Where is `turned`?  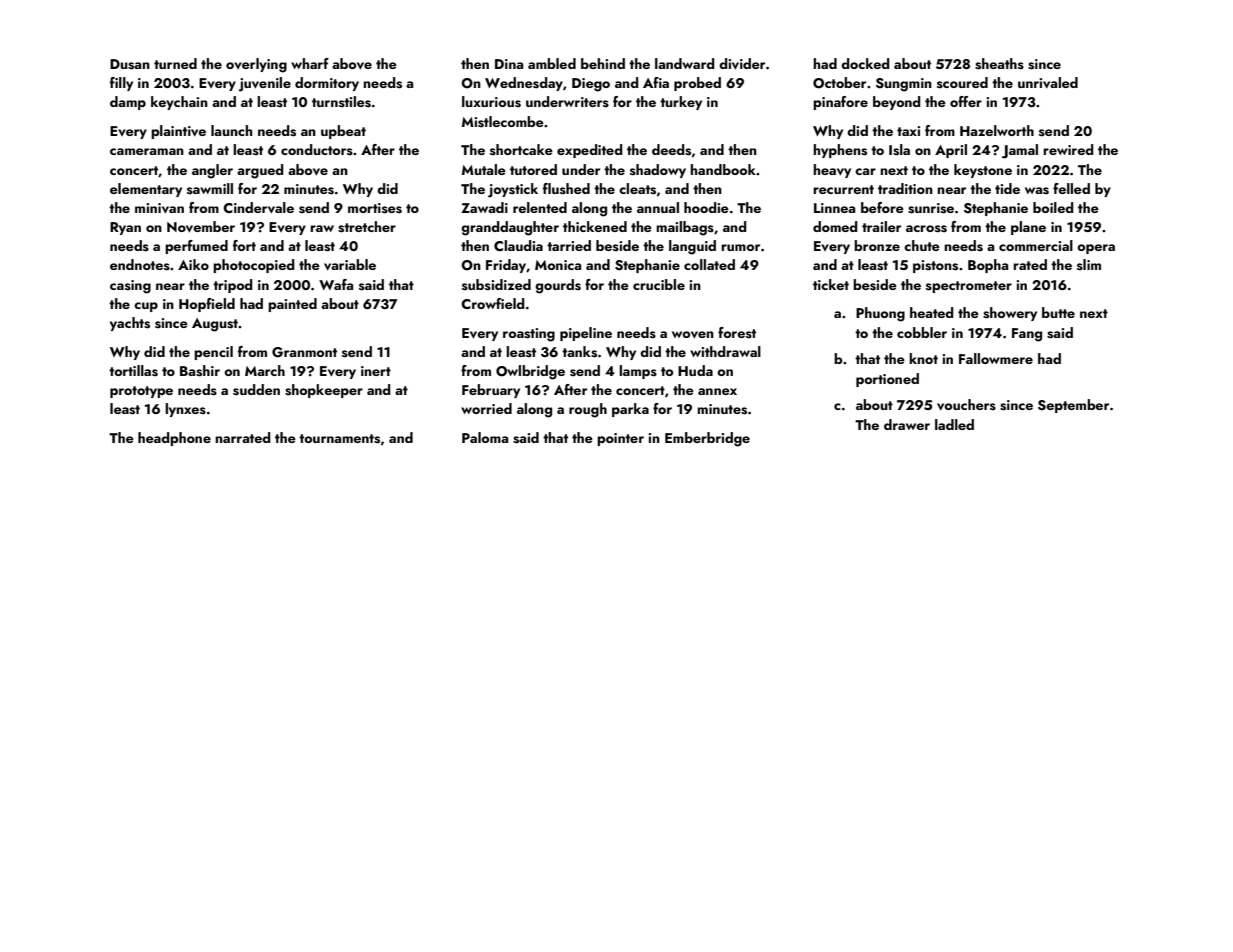 turned is located at coordinates (175, 63).
